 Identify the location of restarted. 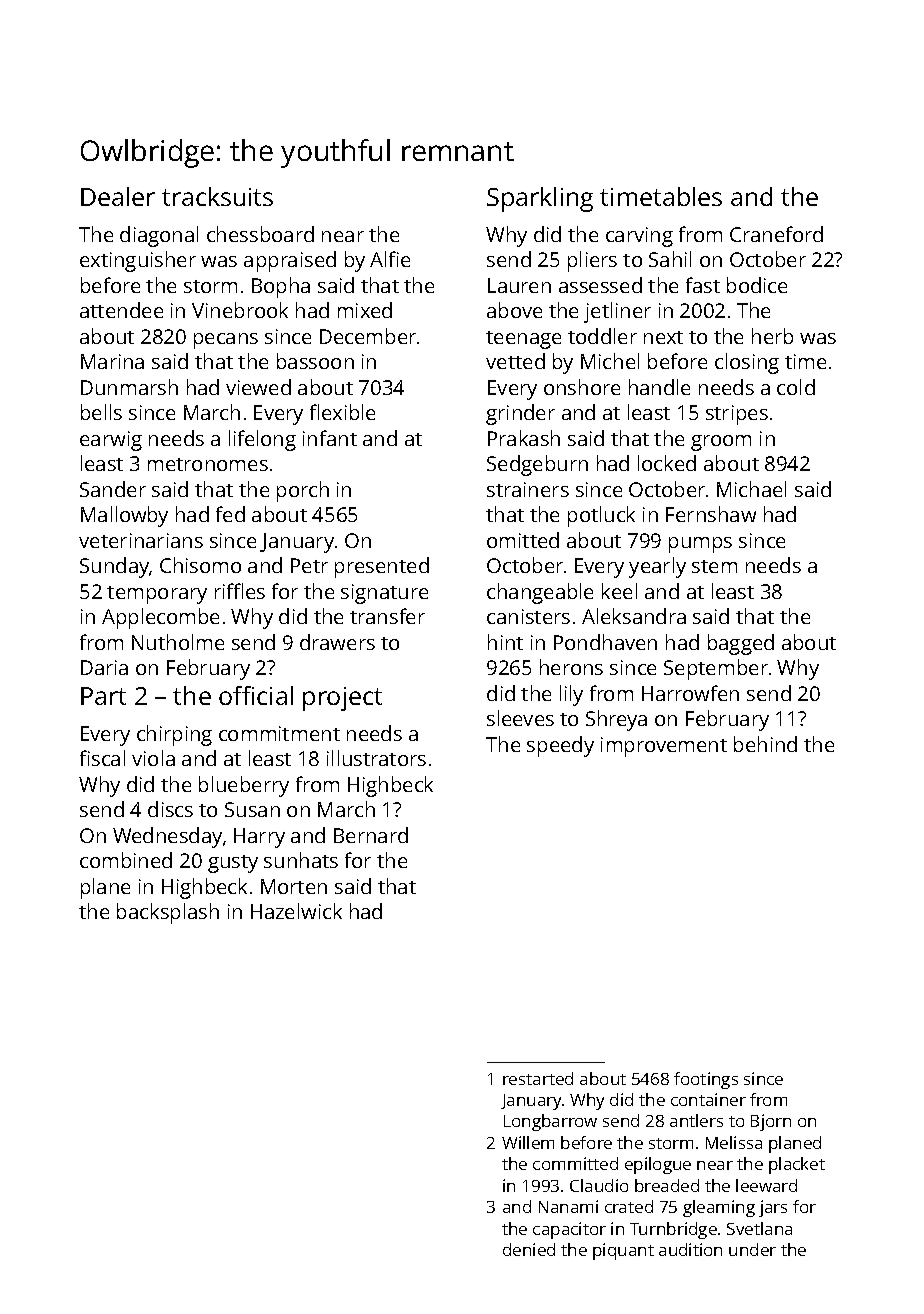
(538, 1078).
